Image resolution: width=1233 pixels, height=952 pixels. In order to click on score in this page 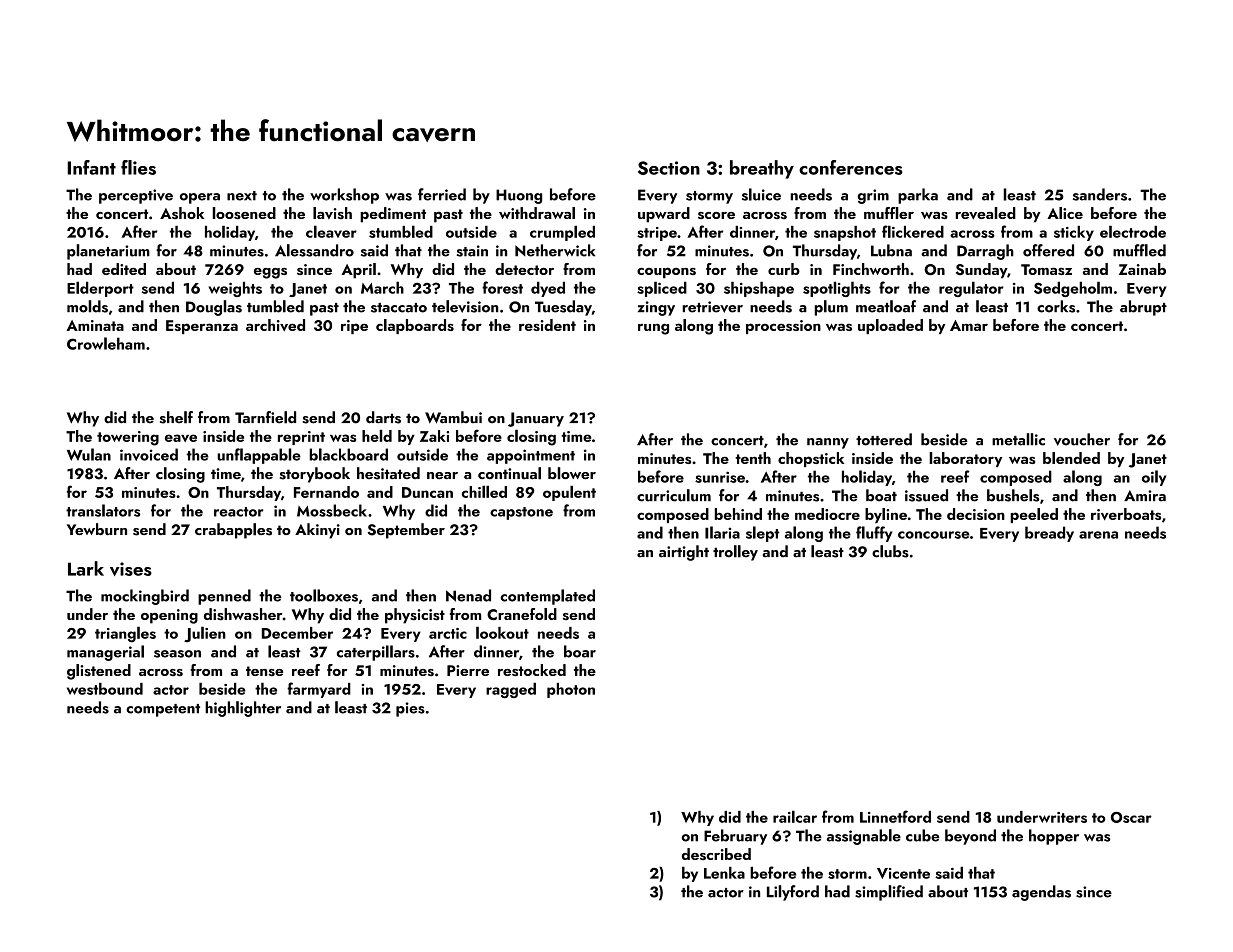, I will do `click(716, 215)`.
